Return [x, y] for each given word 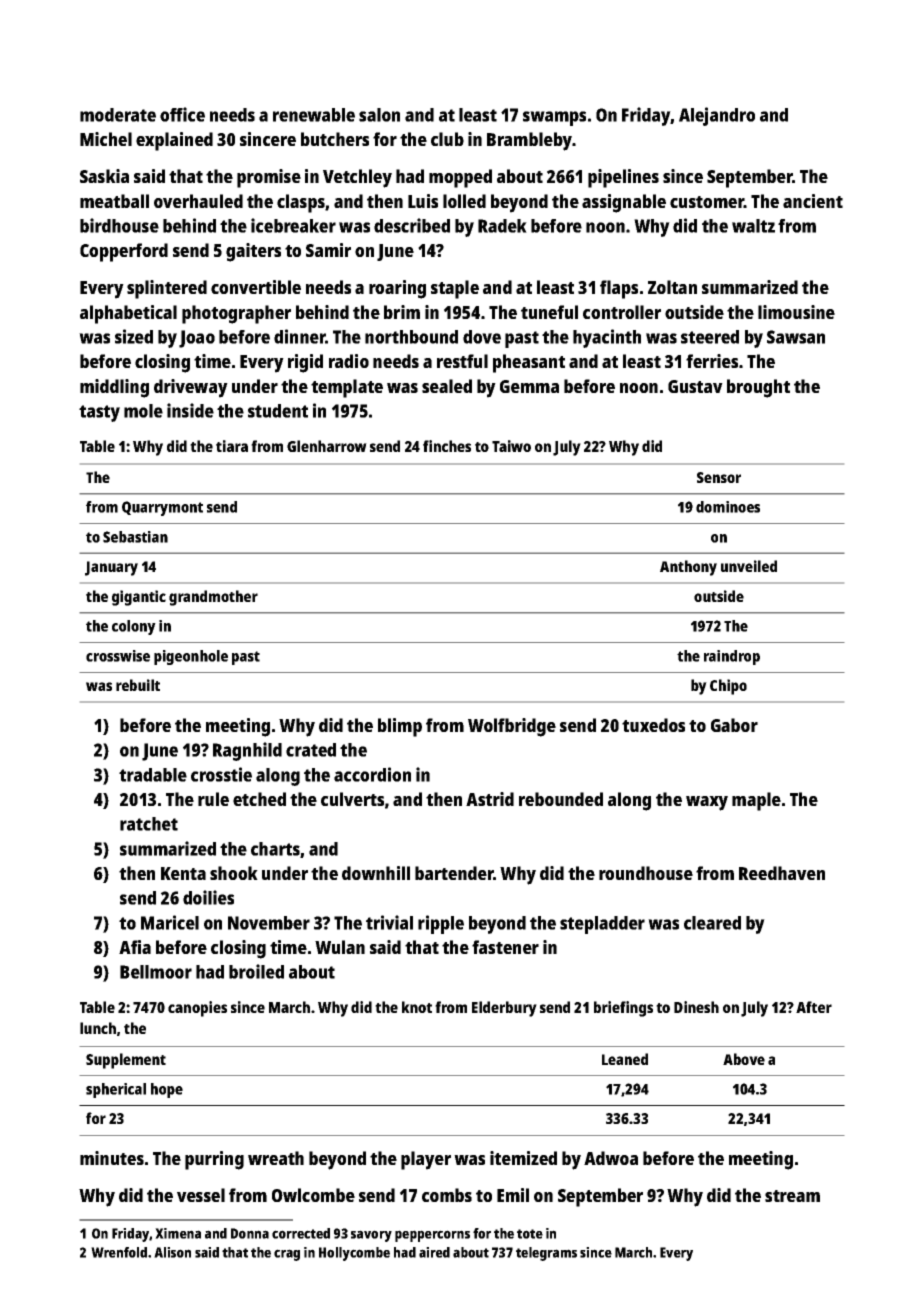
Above [744, 1059]
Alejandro [717, 116]
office [182, 114]
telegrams [546, 1254]
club [447, 139]
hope [167, 1090]
